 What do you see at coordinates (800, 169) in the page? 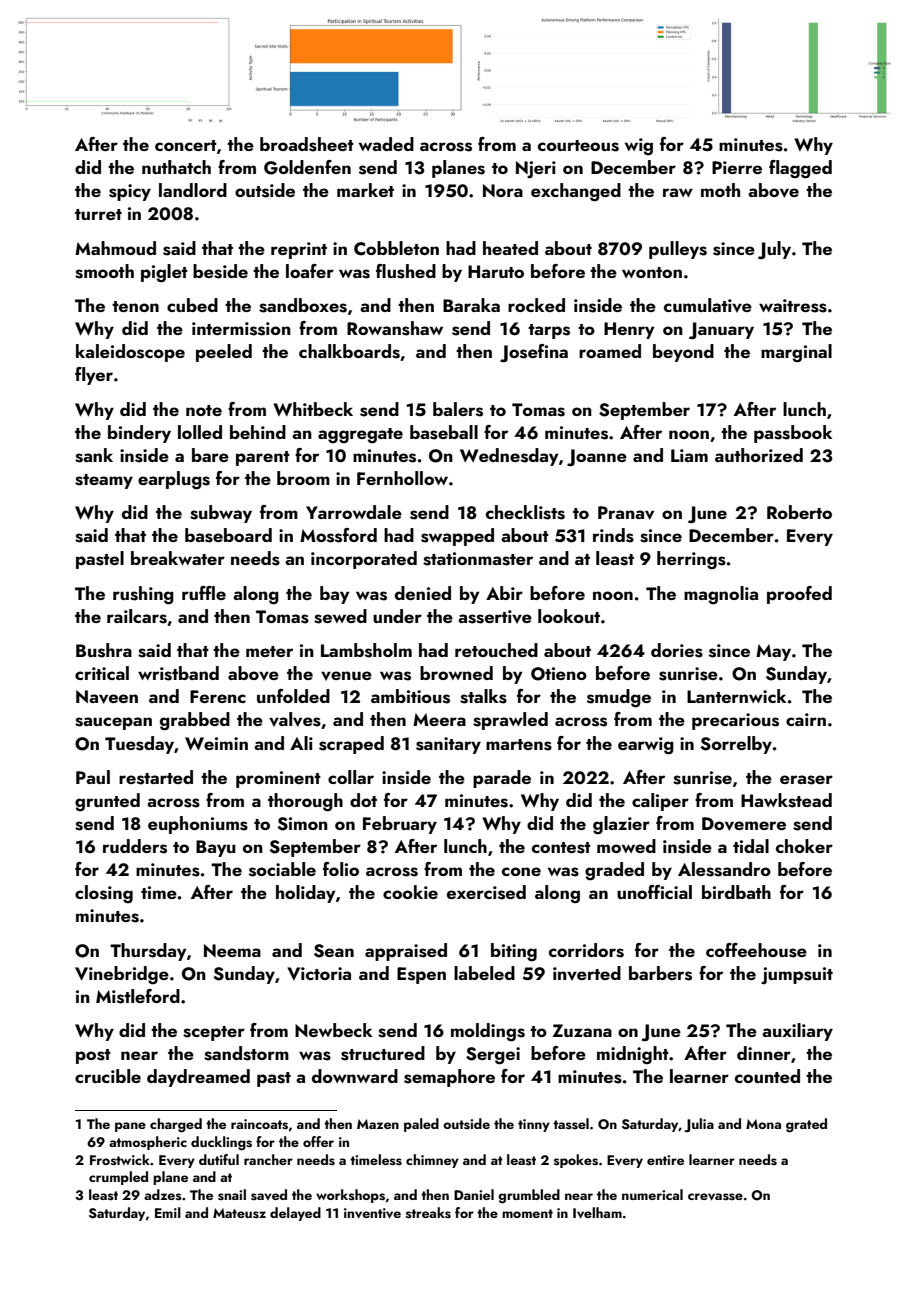
I see `flagged` at bounding box center [800, 169].
